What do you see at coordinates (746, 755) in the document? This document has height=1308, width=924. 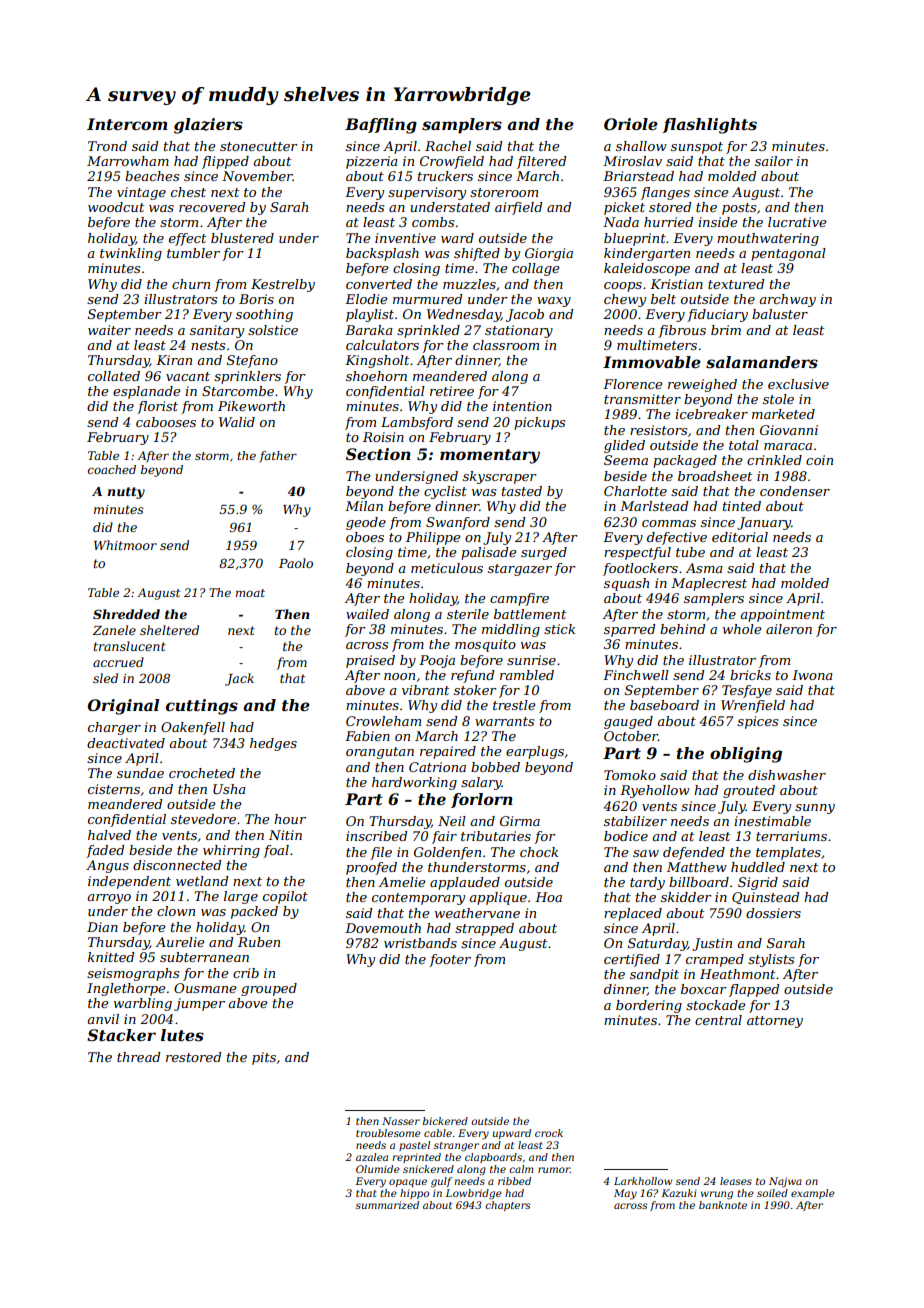 I see `obliging` at bounding box center [746, 755].
